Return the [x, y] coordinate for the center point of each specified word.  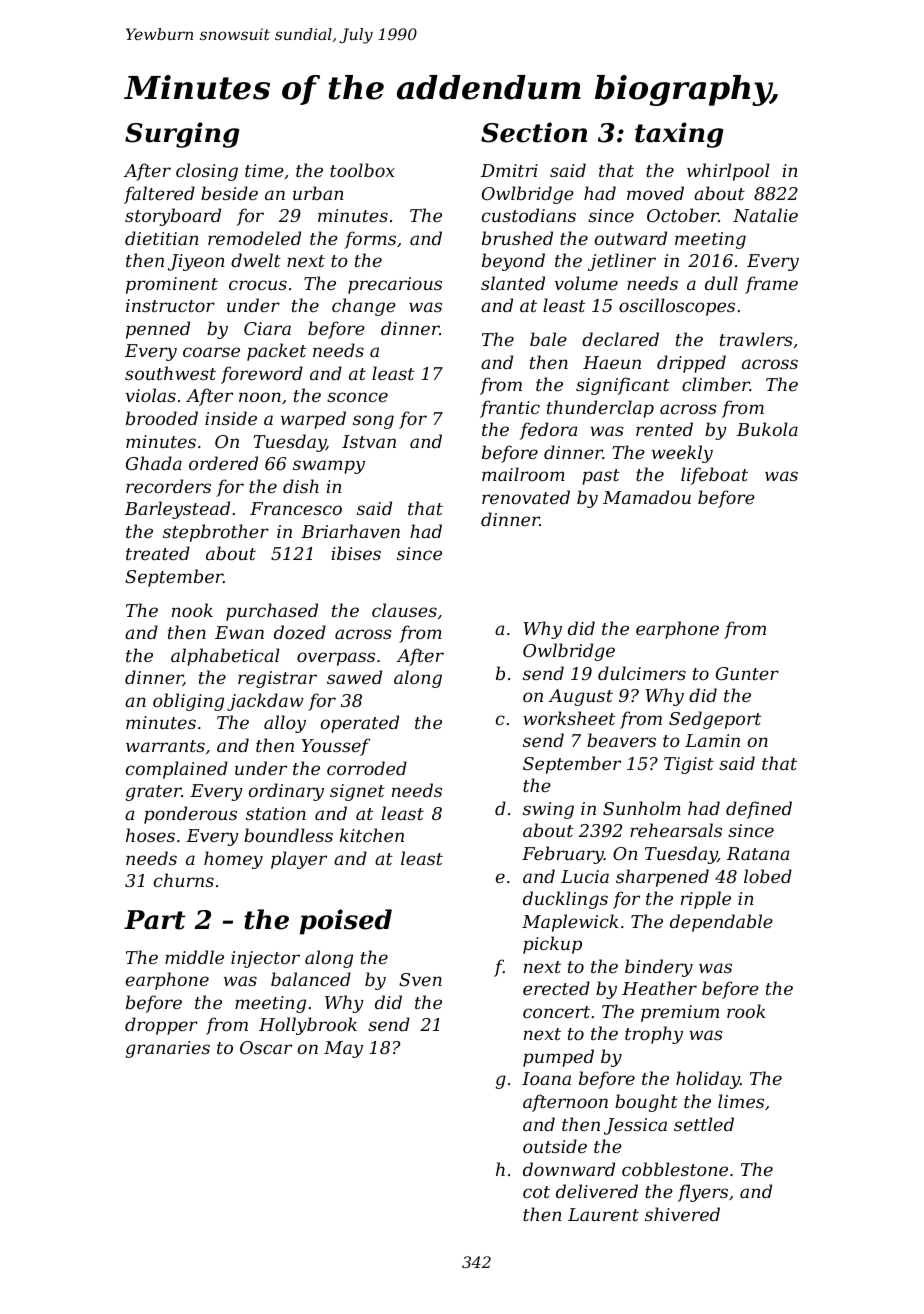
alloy [285, 724]
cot [536, 1192]
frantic [510, 409]
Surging [182, 135]
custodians [529, 215]
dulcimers [642, 673]
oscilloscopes [677, 307]
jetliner [622, 262]
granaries [168, 1049]
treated [158, 553]
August [581, 697]
